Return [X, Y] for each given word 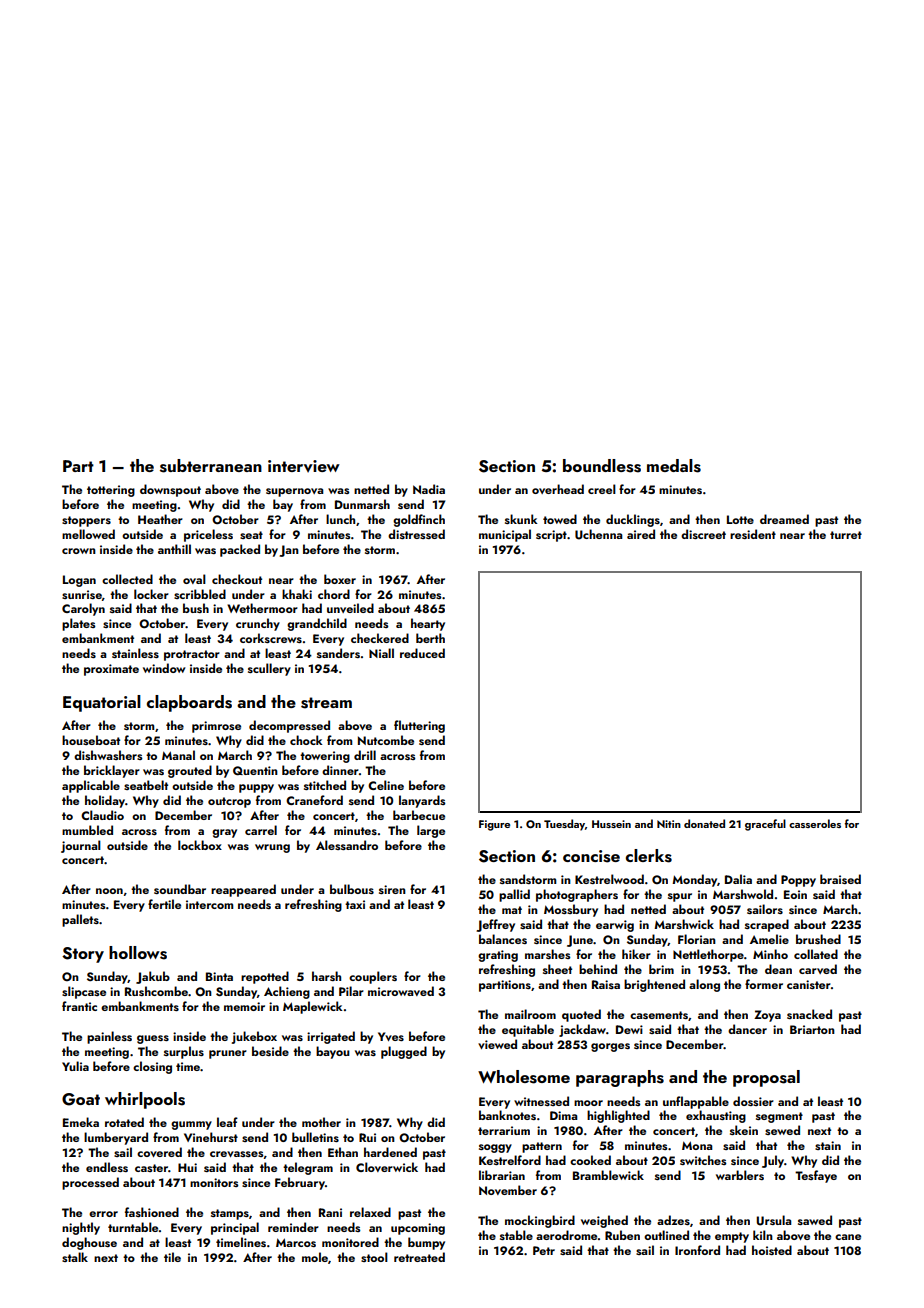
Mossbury [571, 910]
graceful [765, 825]
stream [326, 703]
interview [304, 466]
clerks [649, 856]
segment [779, 1117]
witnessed [541, 1101]
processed [90, 1183]
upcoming [418, 1229]
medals [674, 466]
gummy [191, 1125]
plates [78, 624]
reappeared [243, 890]
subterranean [211, 466]
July [773, 1161]
